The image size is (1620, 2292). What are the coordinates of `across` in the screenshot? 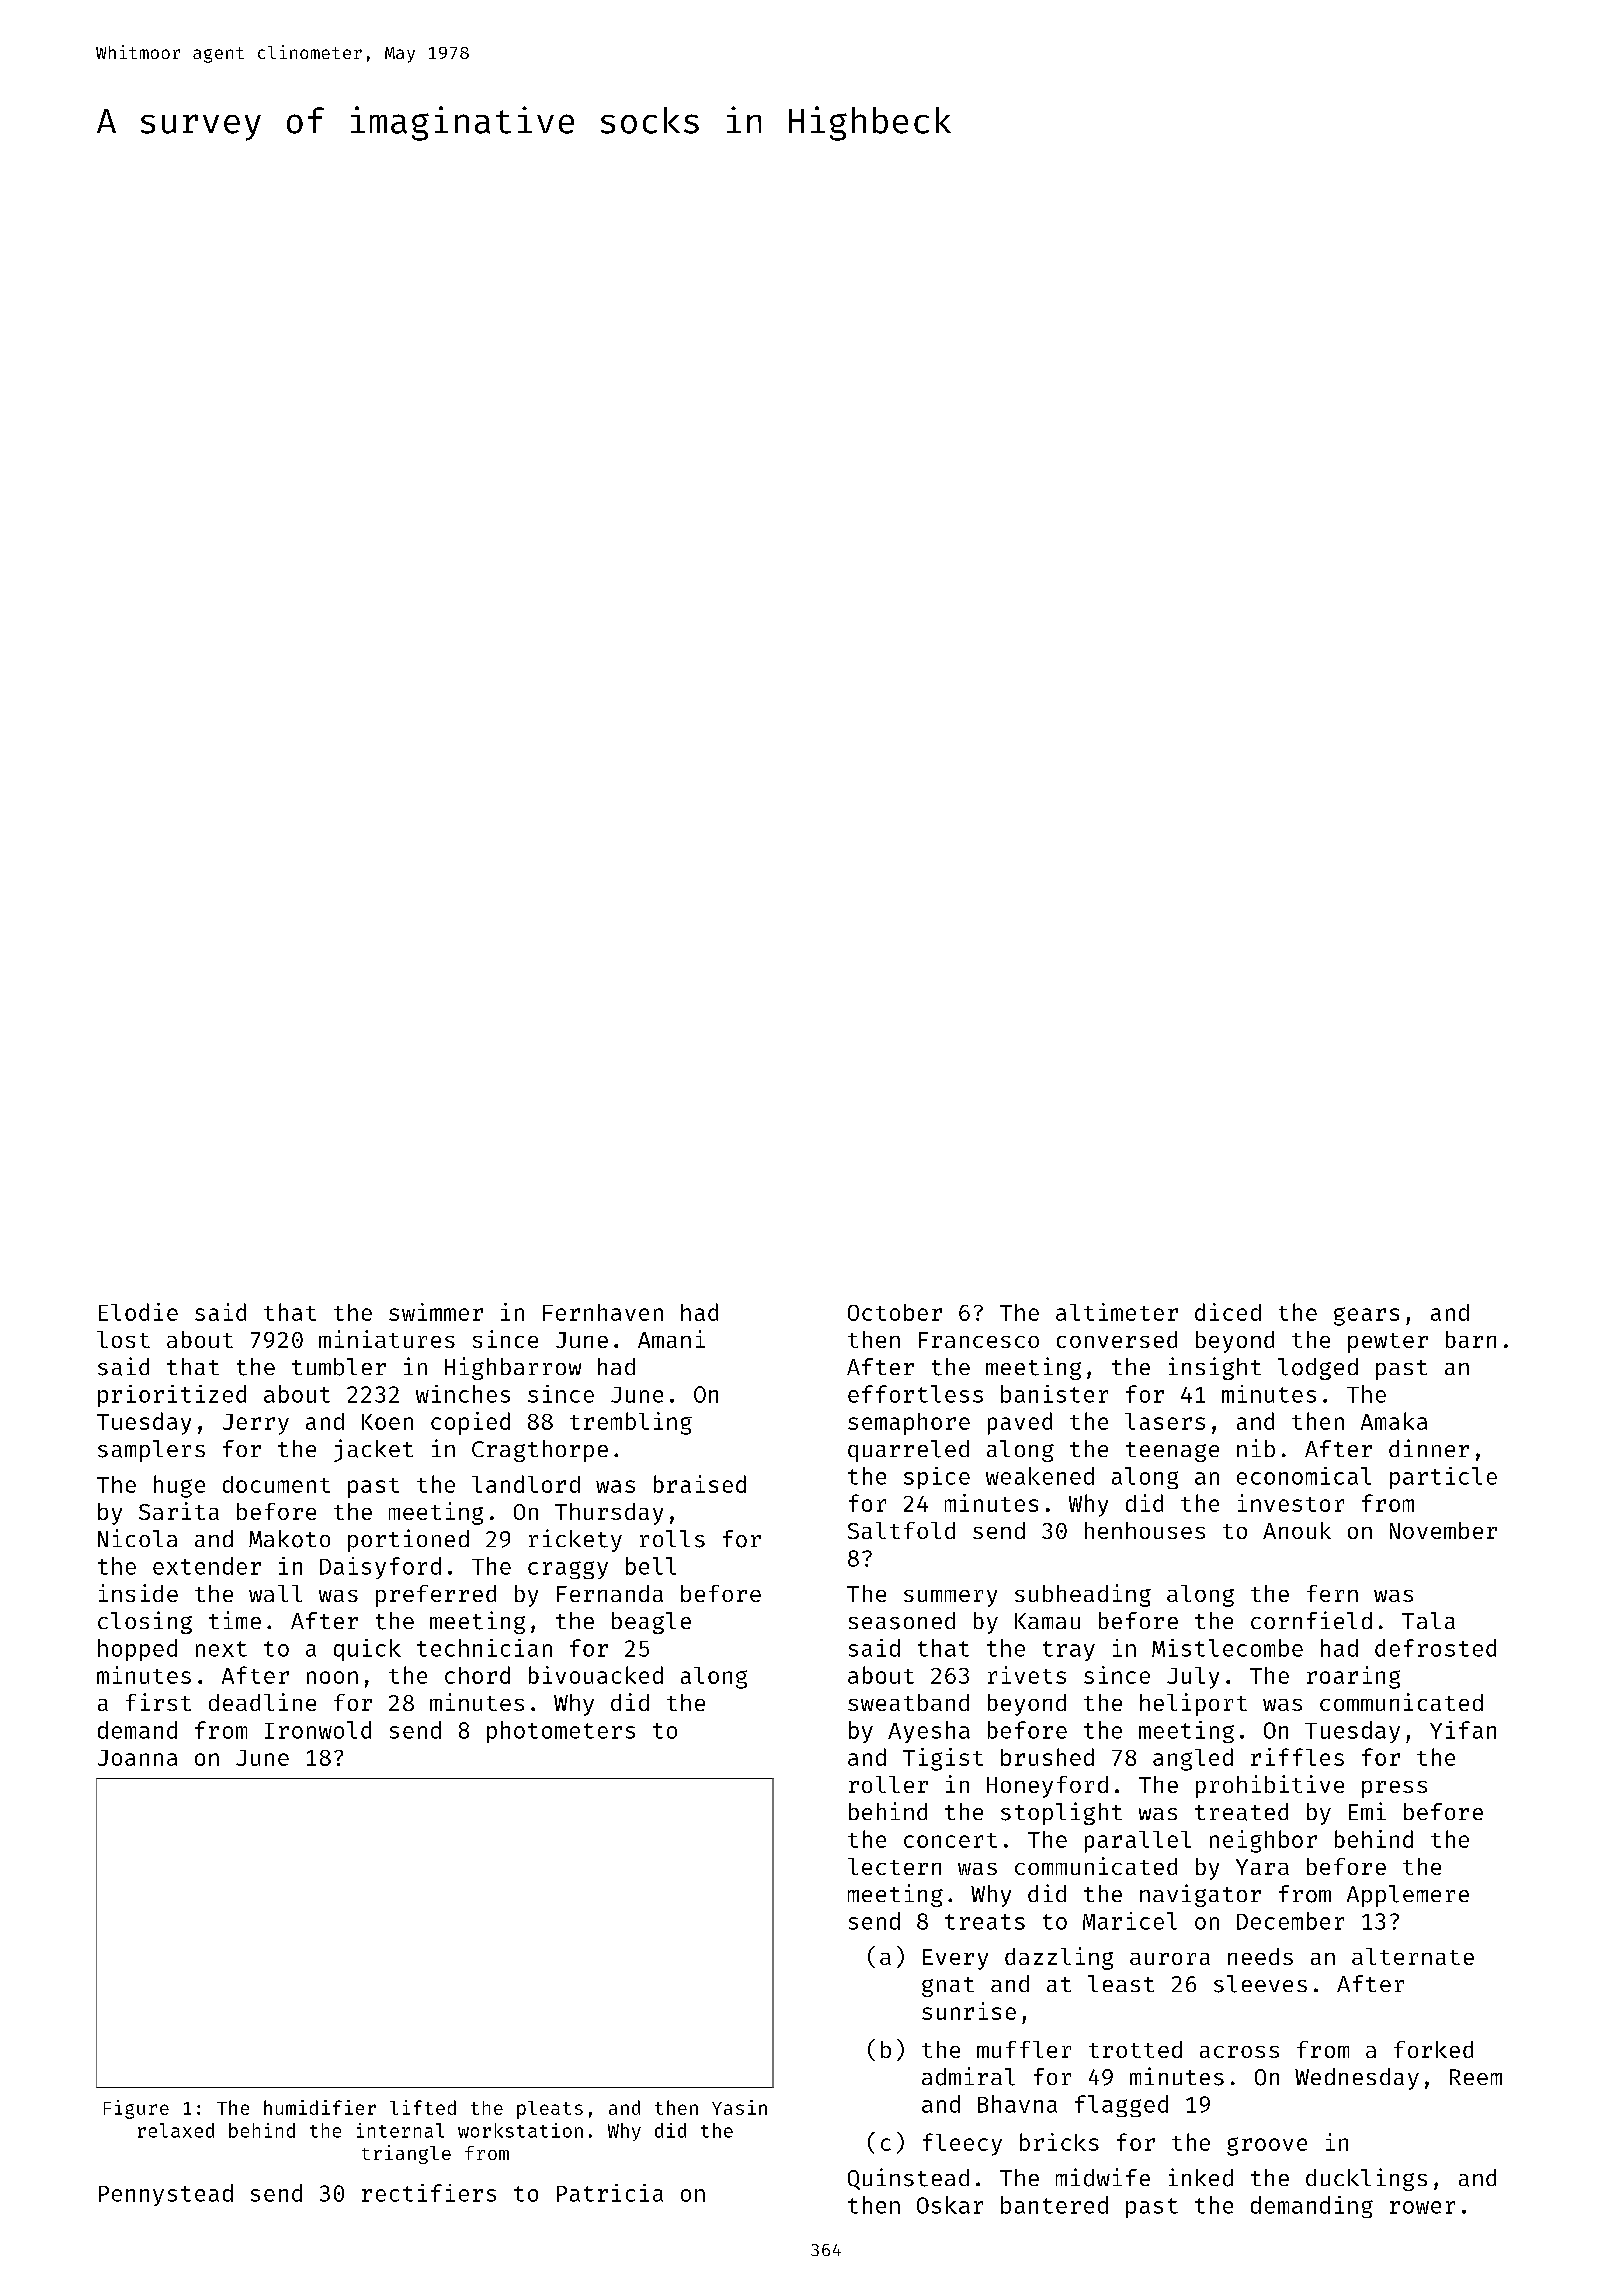 It's located at (1239, 2052).
